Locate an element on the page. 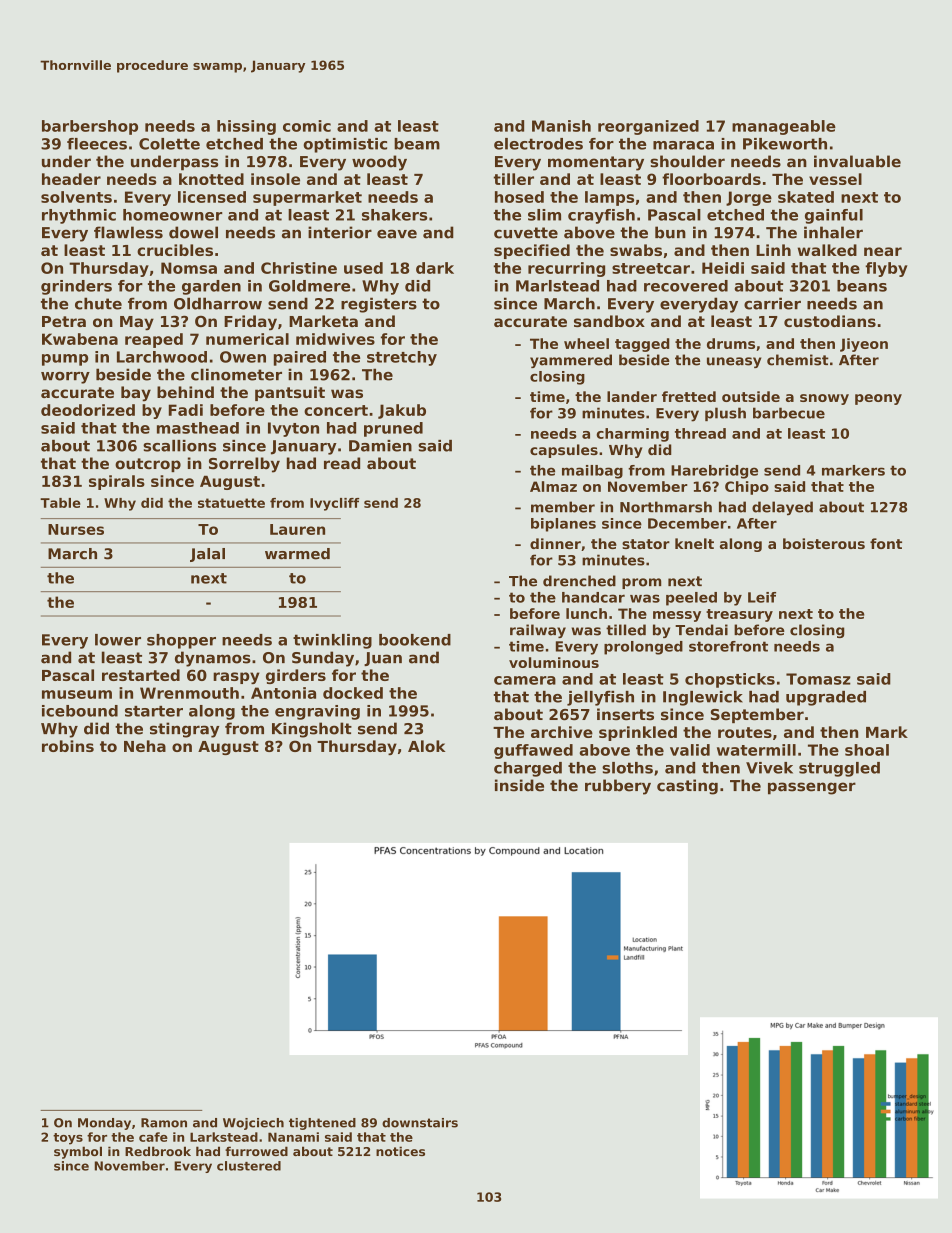 The width and height of the page is (952, 1233). licensed is located at coordinates (212, 197).
